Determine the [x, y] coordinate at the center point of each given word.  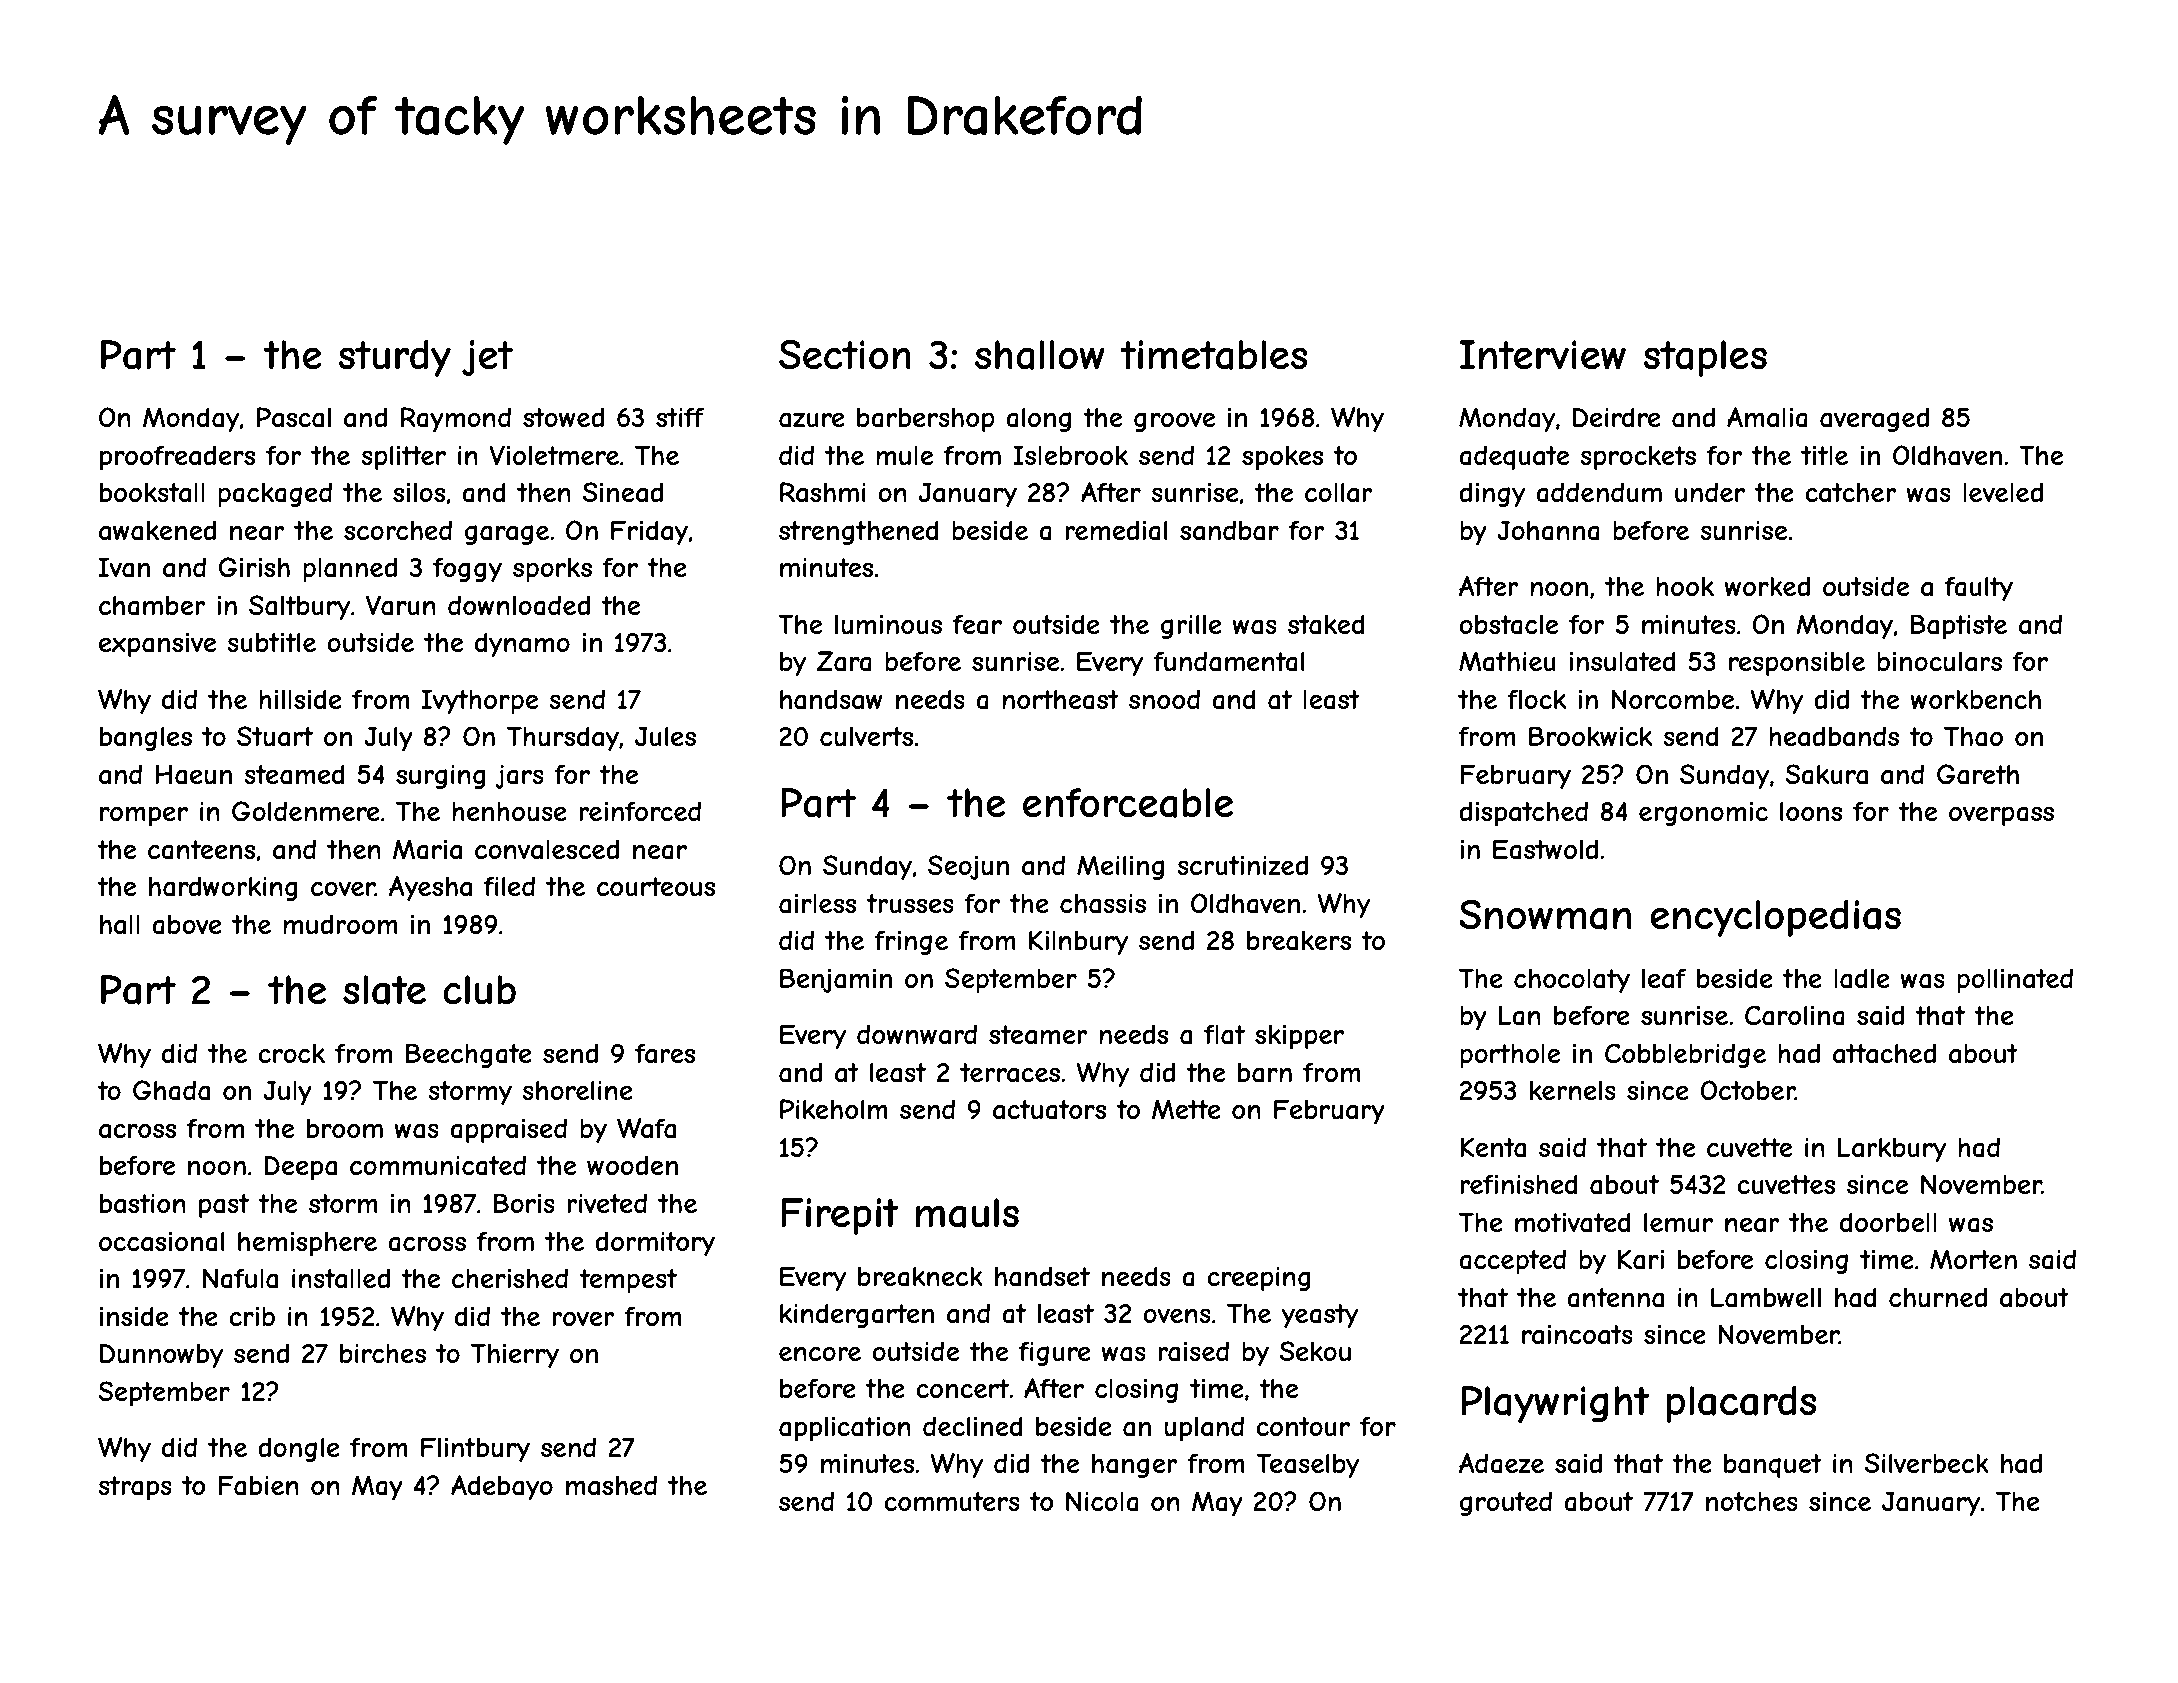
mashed [611, 1485]
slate [384, 990]
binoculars [1939, 662]
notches [1752, 1501]
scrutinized [1242, 865]
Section [845, 355]
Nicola [1102, 1501]
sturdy [394, 358]
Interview [1543, 355]
